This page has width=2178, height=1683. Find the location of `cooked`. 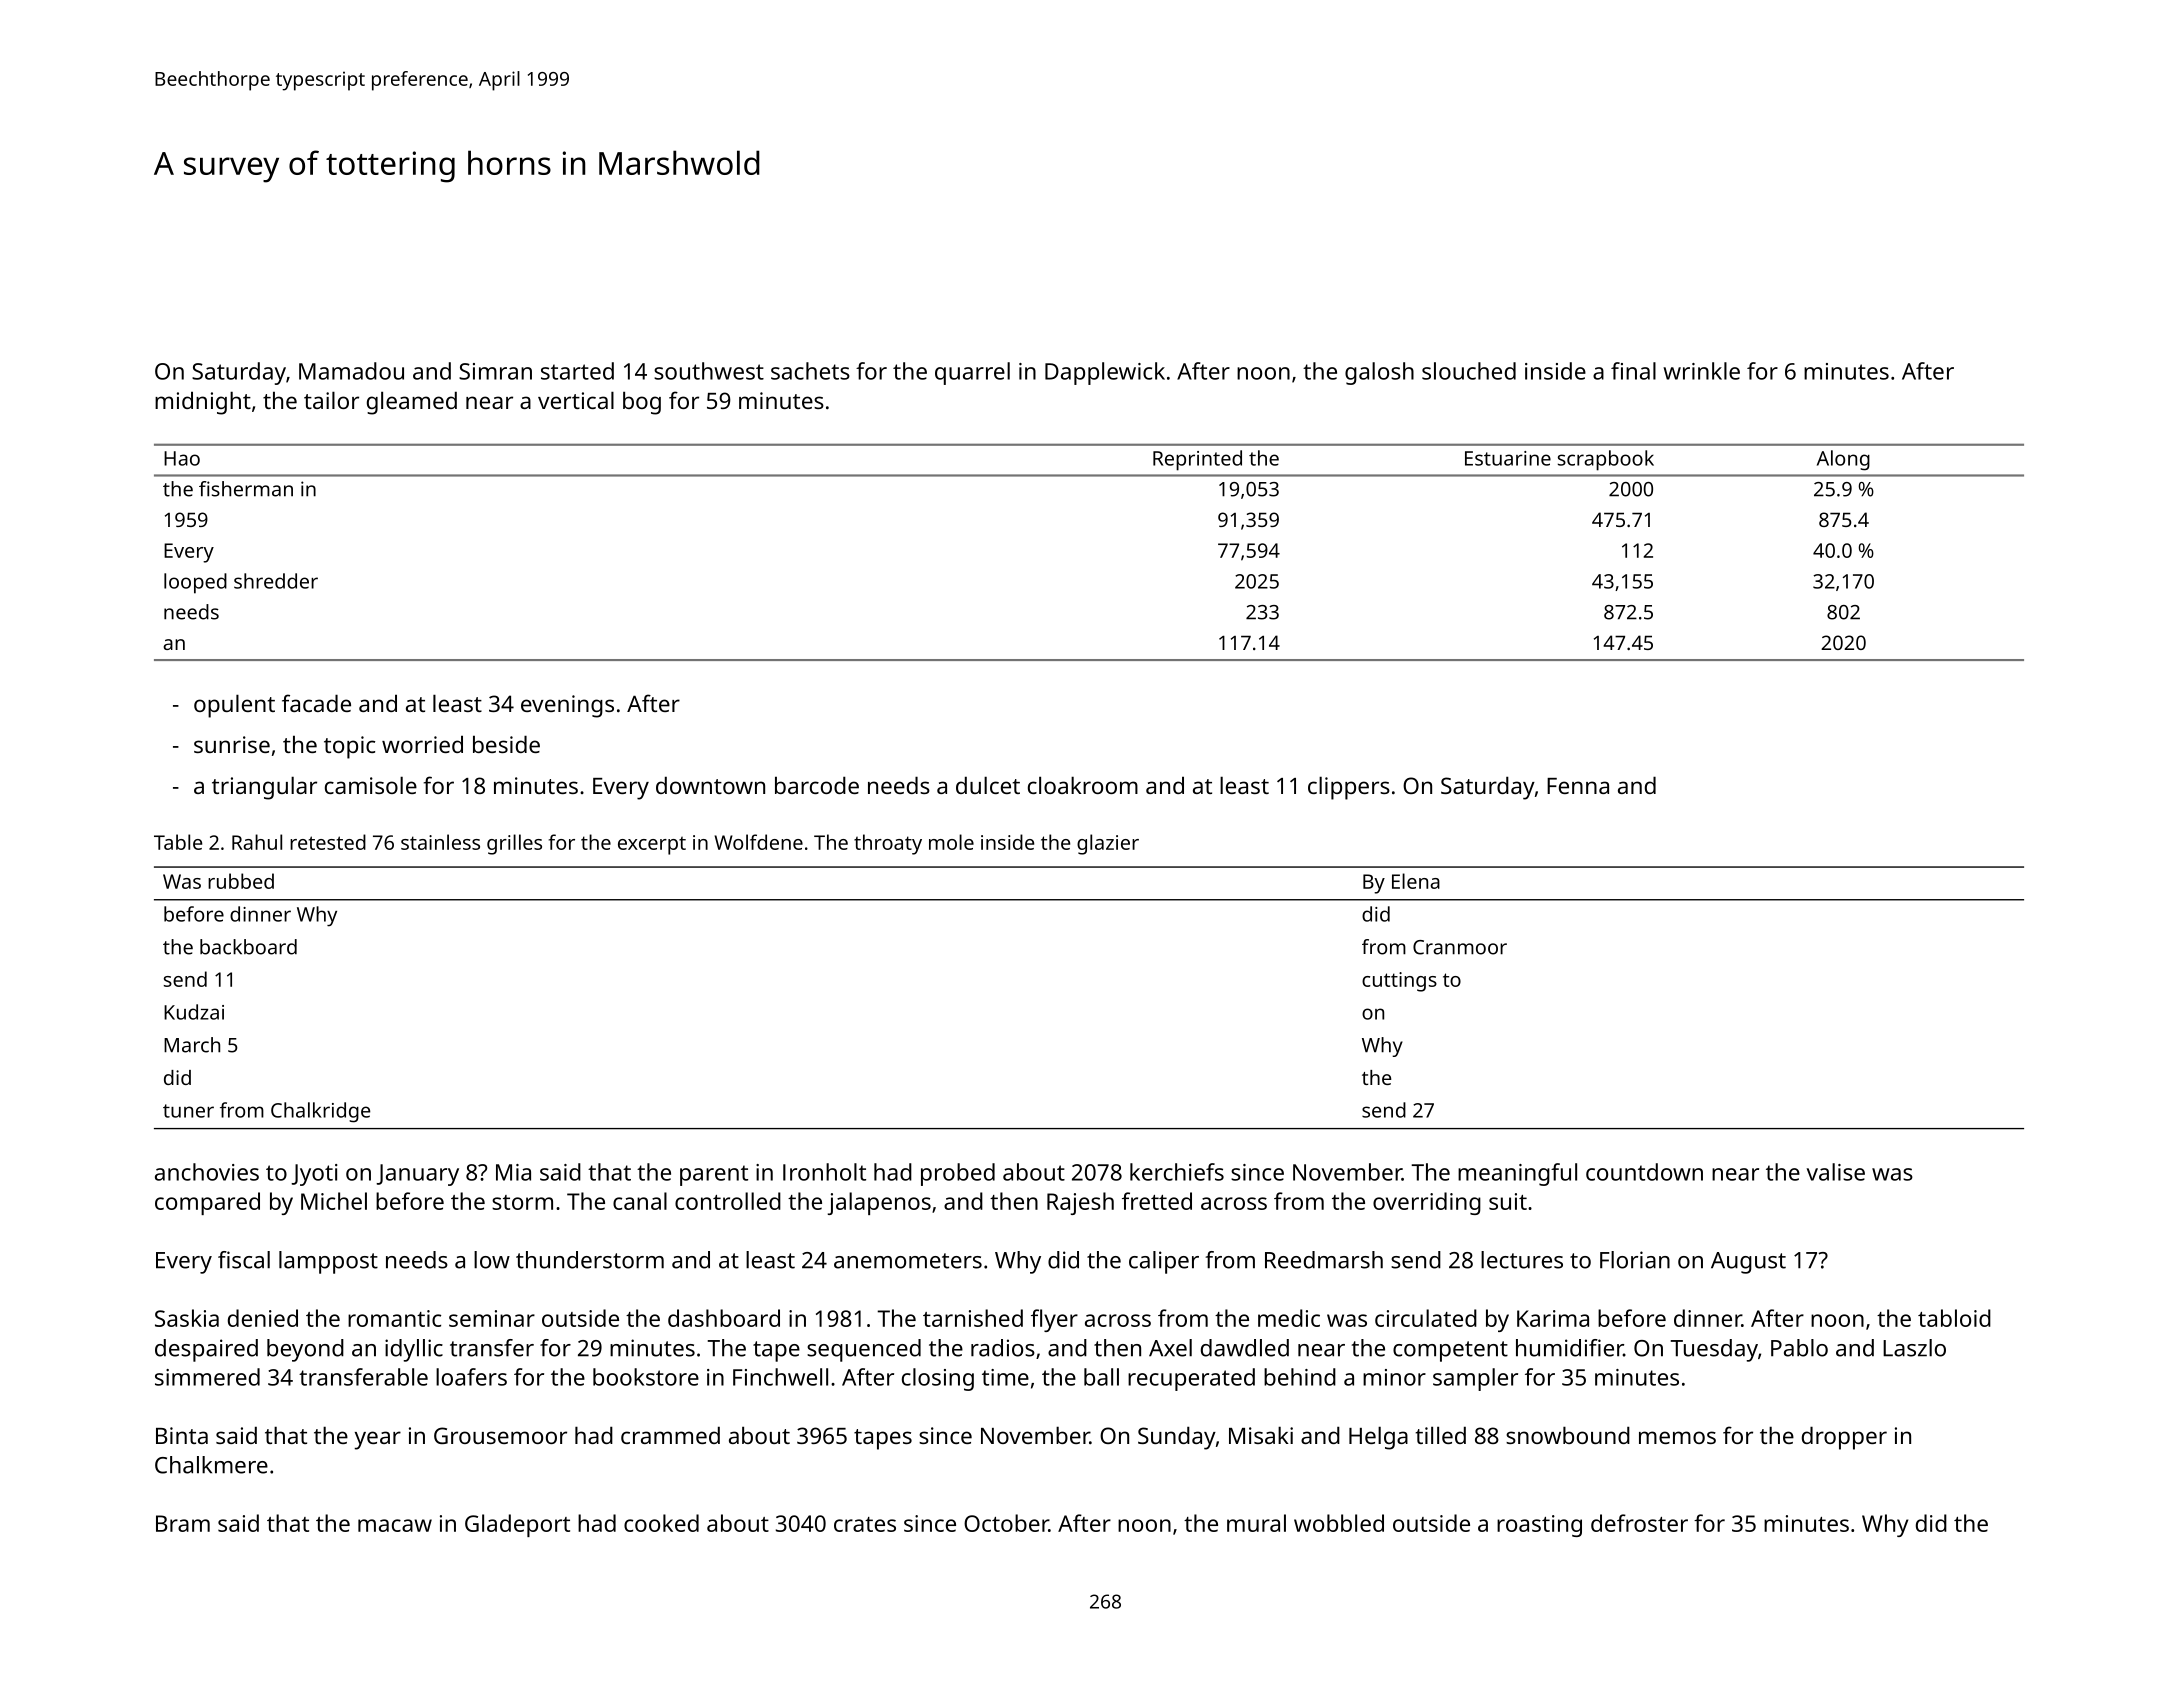

cooked is located at coordinates (661, 1523).
